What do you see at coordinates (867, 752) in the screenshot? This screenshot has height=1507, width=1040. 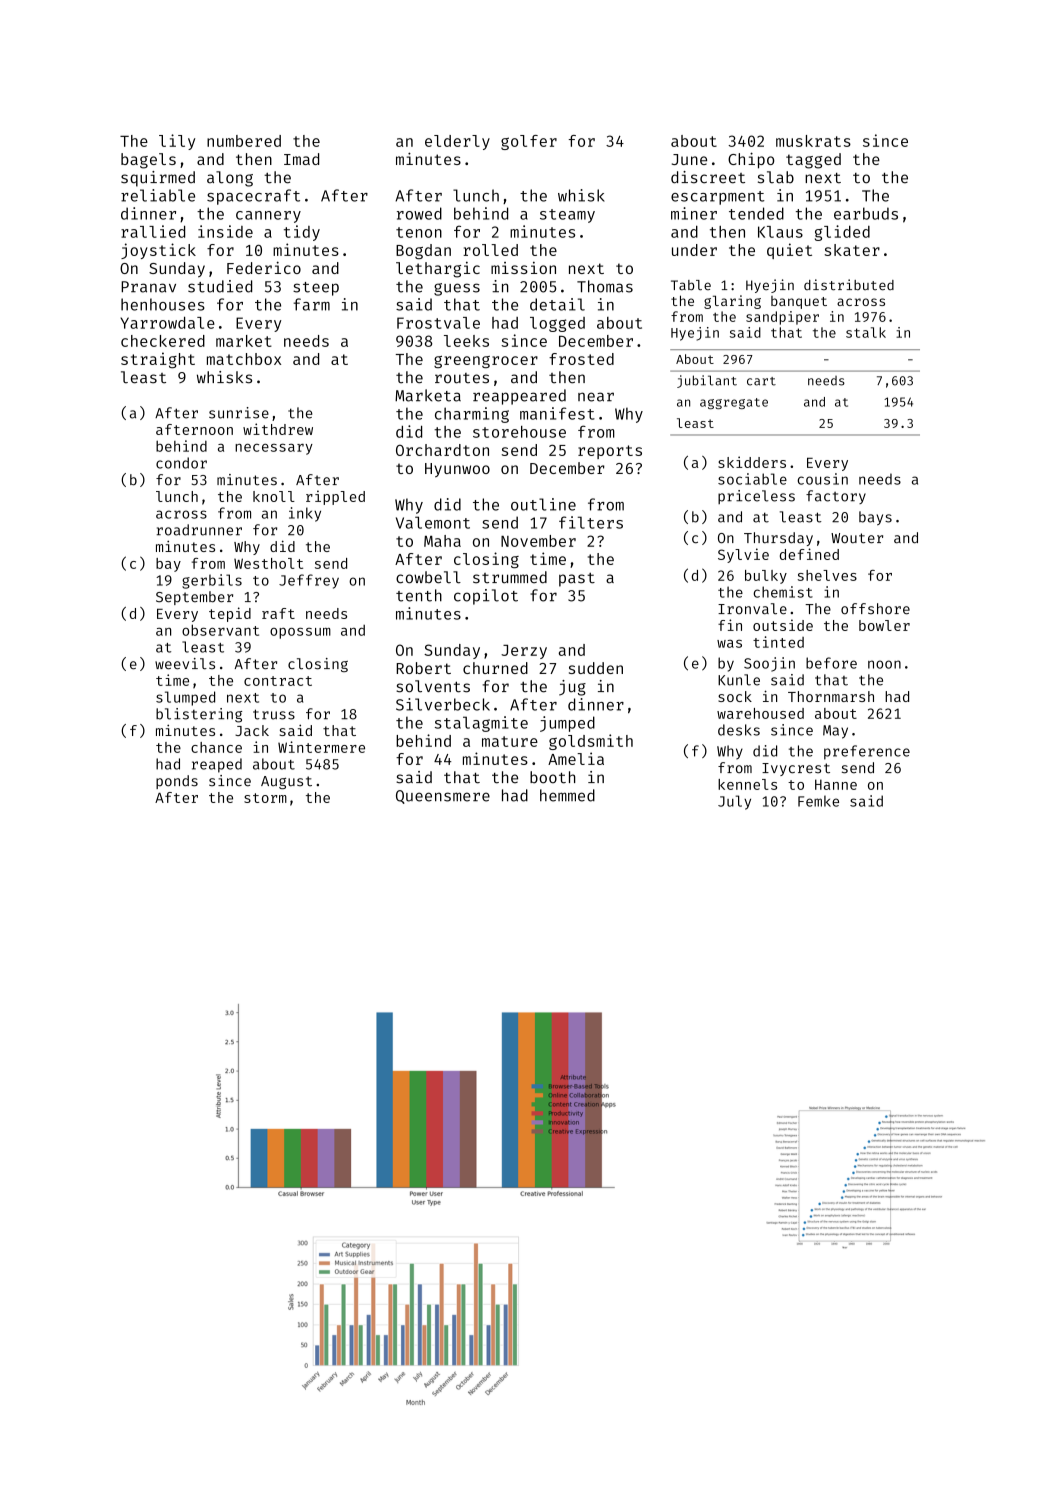 I see `preference` at bounding box center [867, 752].
